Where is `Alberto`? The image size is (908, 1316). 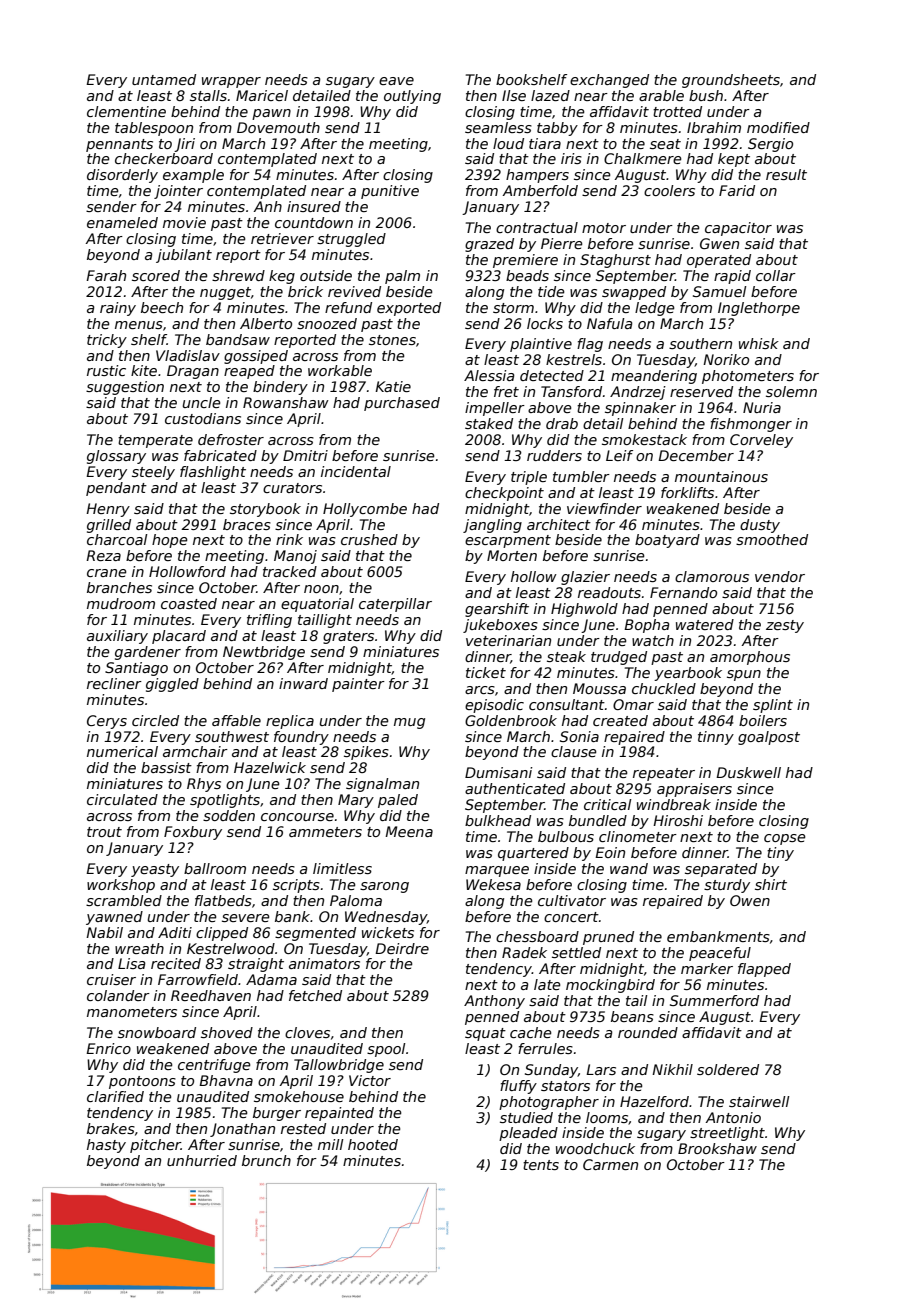
Alberto is located at coordinates (266, 323).
